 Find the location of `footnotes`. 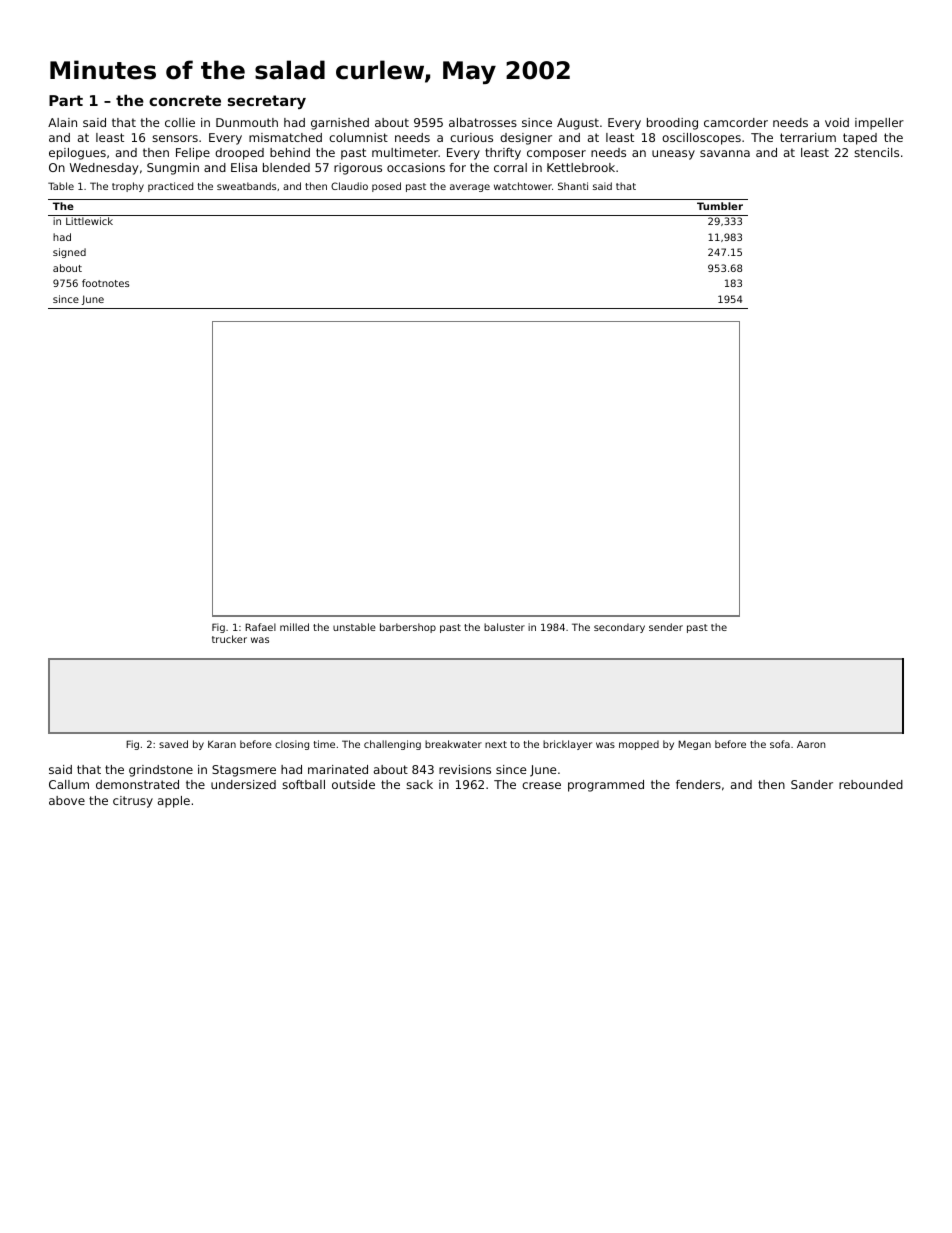

footnotes is located at coordinates (105, 283).
